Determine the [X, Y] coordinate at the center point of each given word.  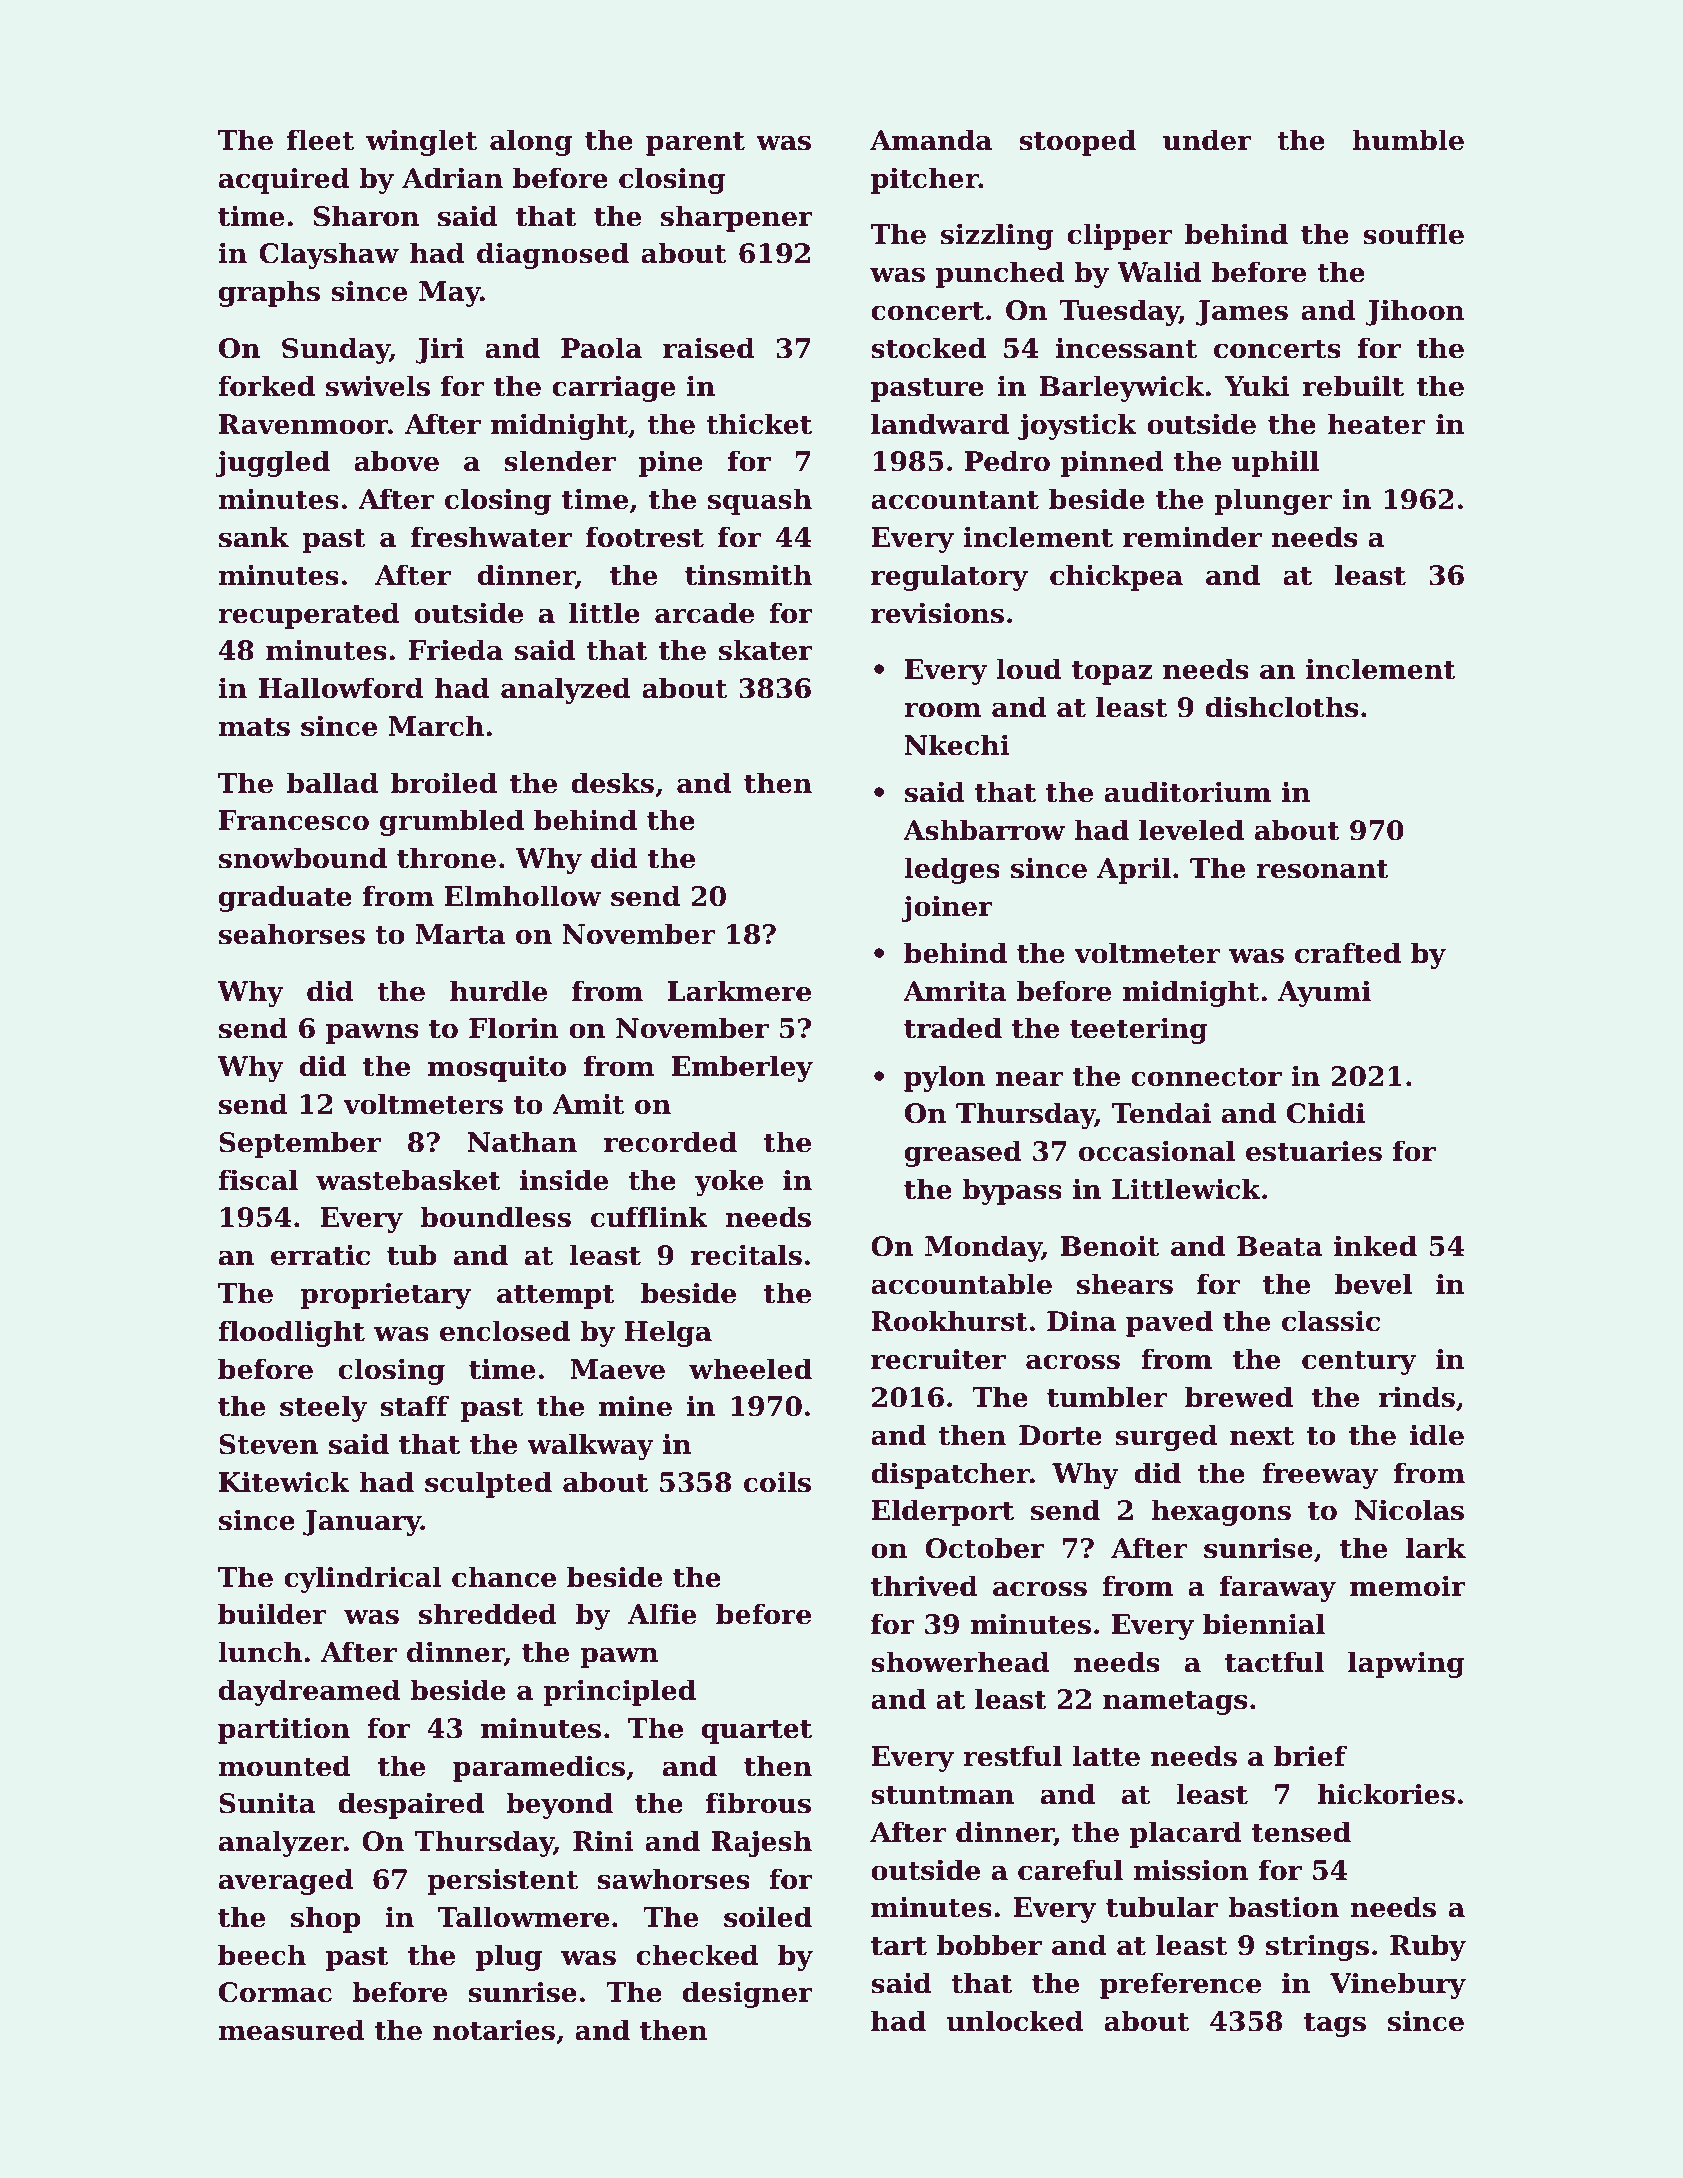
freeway [1320, 1475]
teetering [1139, 1030]
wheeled [750, 1369]
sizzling [997, 236]
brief [1310, 1756]
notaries [494, 2030]
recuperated [309, 615]
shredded [488, 1614]
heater [1376, 424]
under [1207, 140]
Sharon [366, 216]
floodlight [291, 1333]
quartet [757, 1732]
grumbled [452, 822]
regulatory [949, 577]
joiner [947, 908]
